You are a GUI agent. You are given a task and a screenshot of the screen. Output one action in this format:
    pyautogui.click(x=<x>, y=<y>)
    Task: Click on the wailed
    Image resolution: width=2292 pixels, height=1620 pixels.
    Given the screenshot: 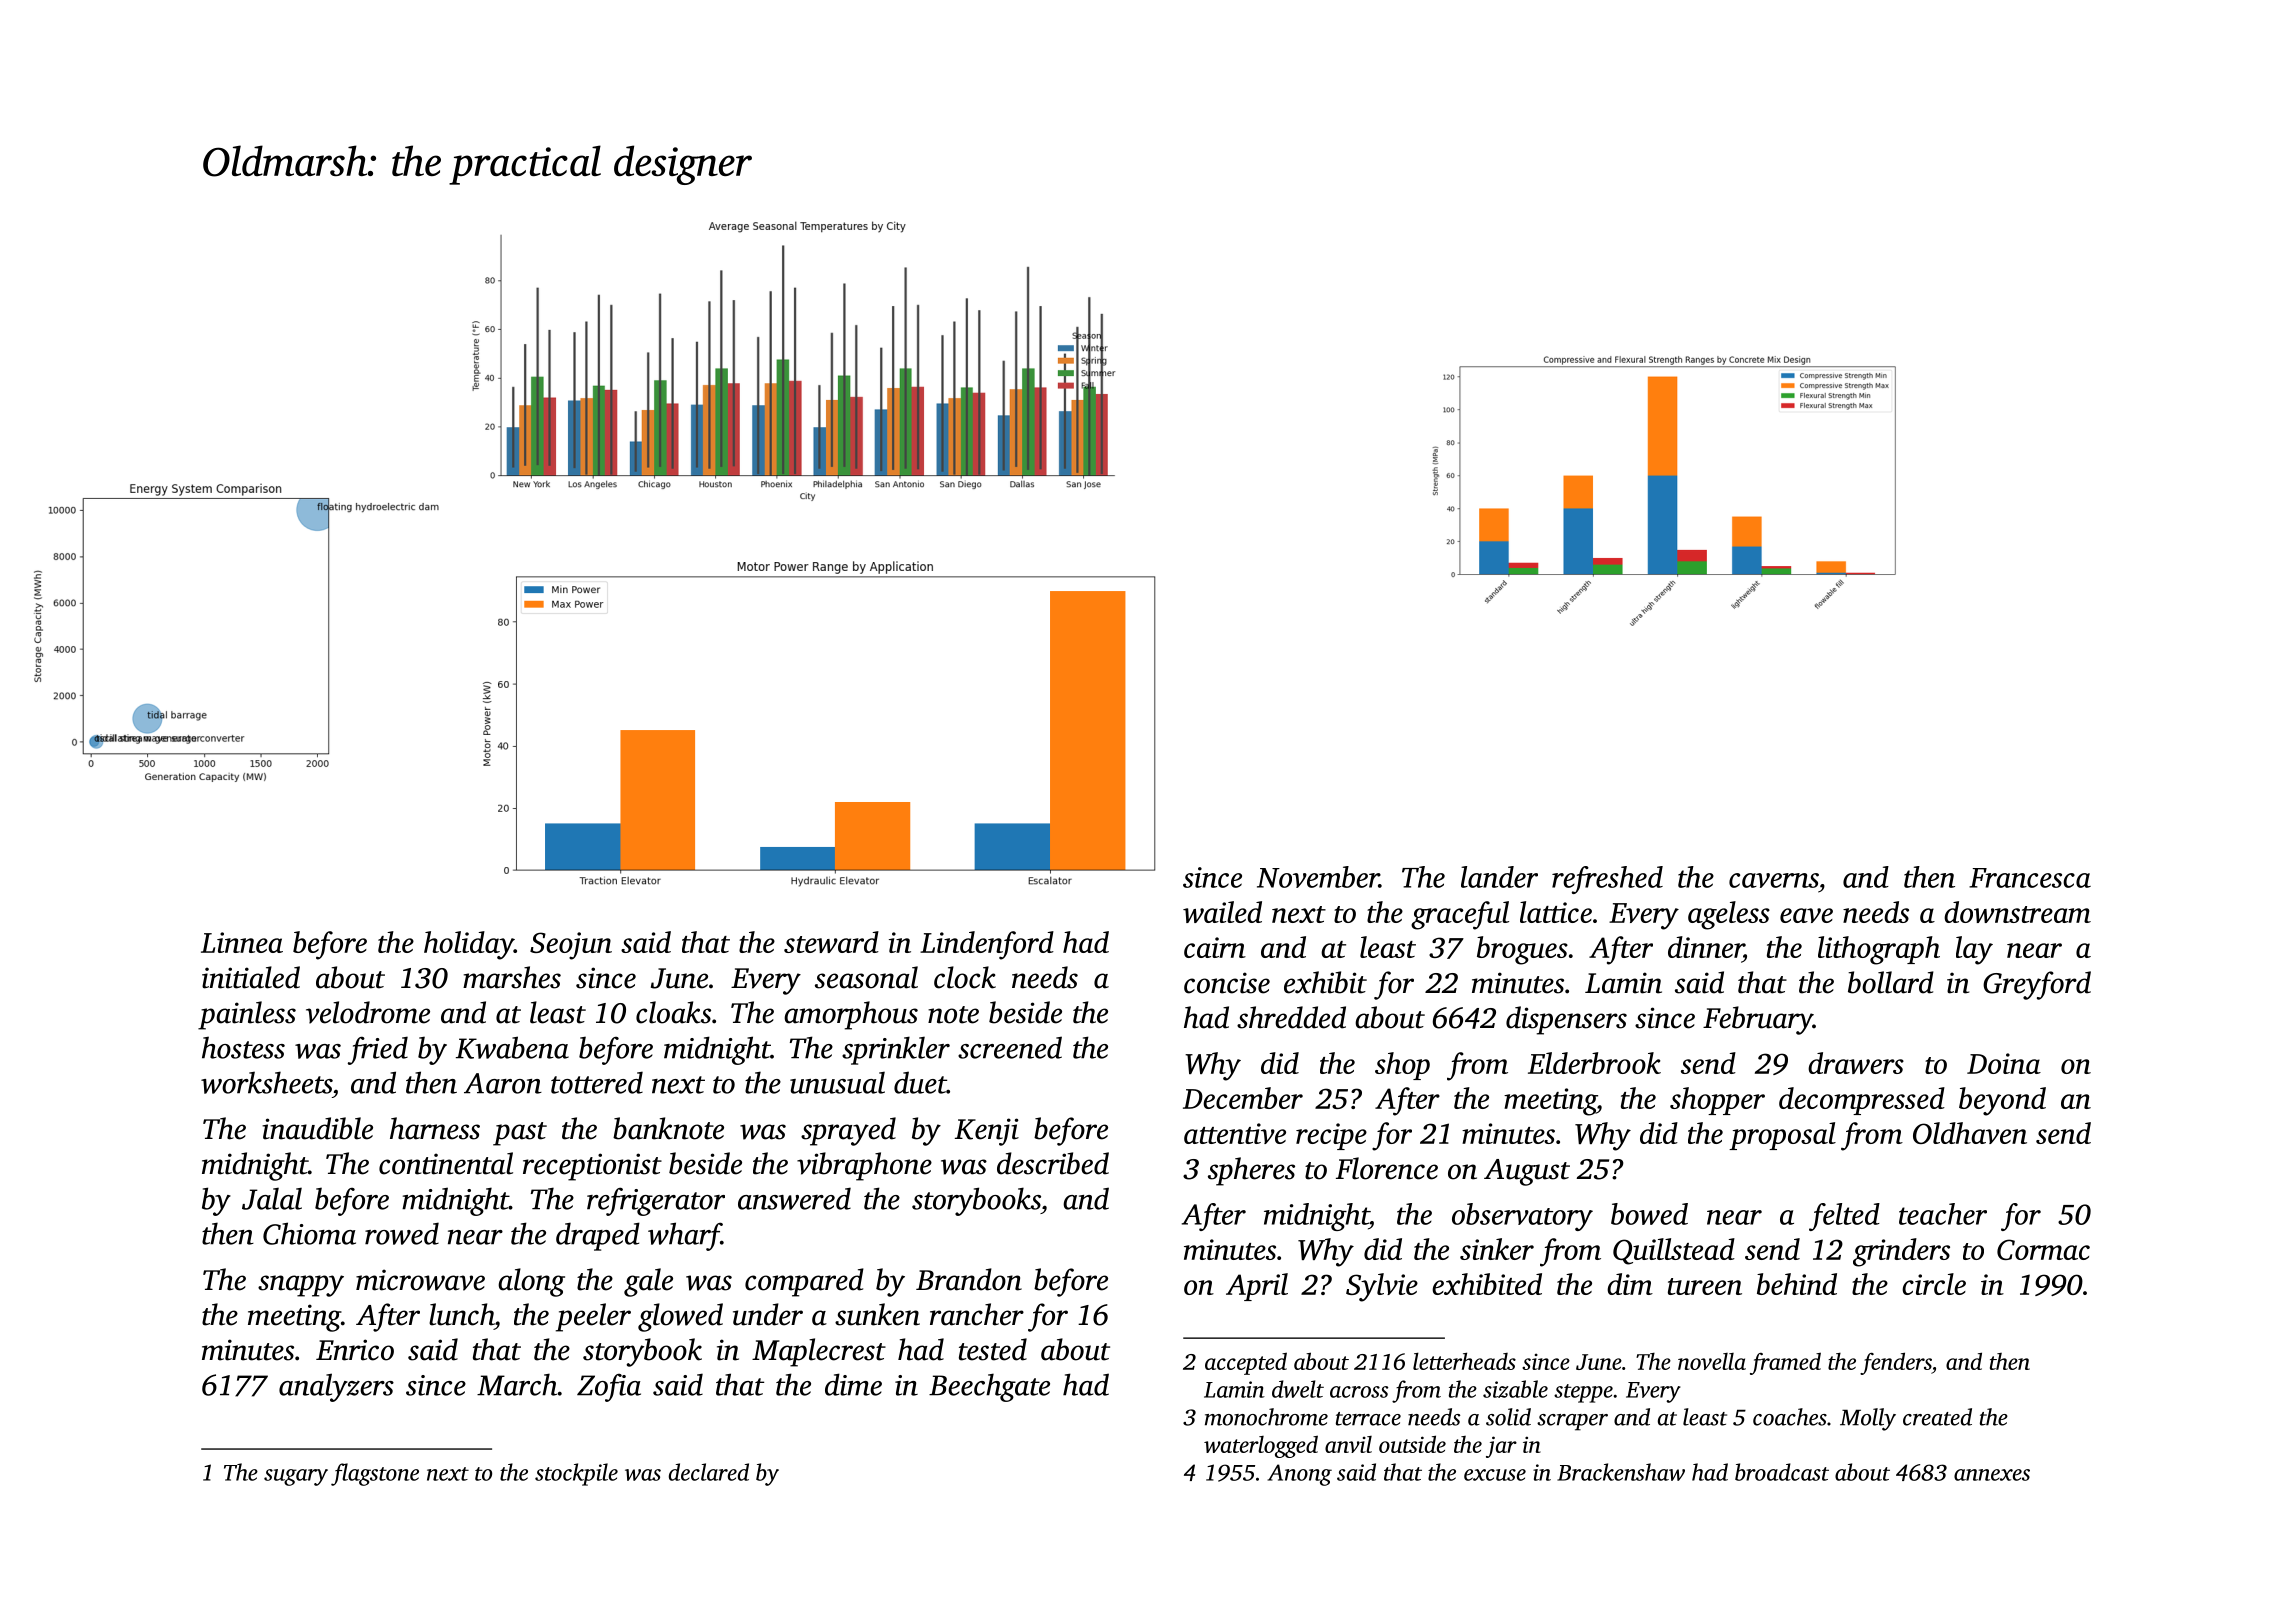 What is the action you would take?
    pyautogui.click(x=1222, y=912)
